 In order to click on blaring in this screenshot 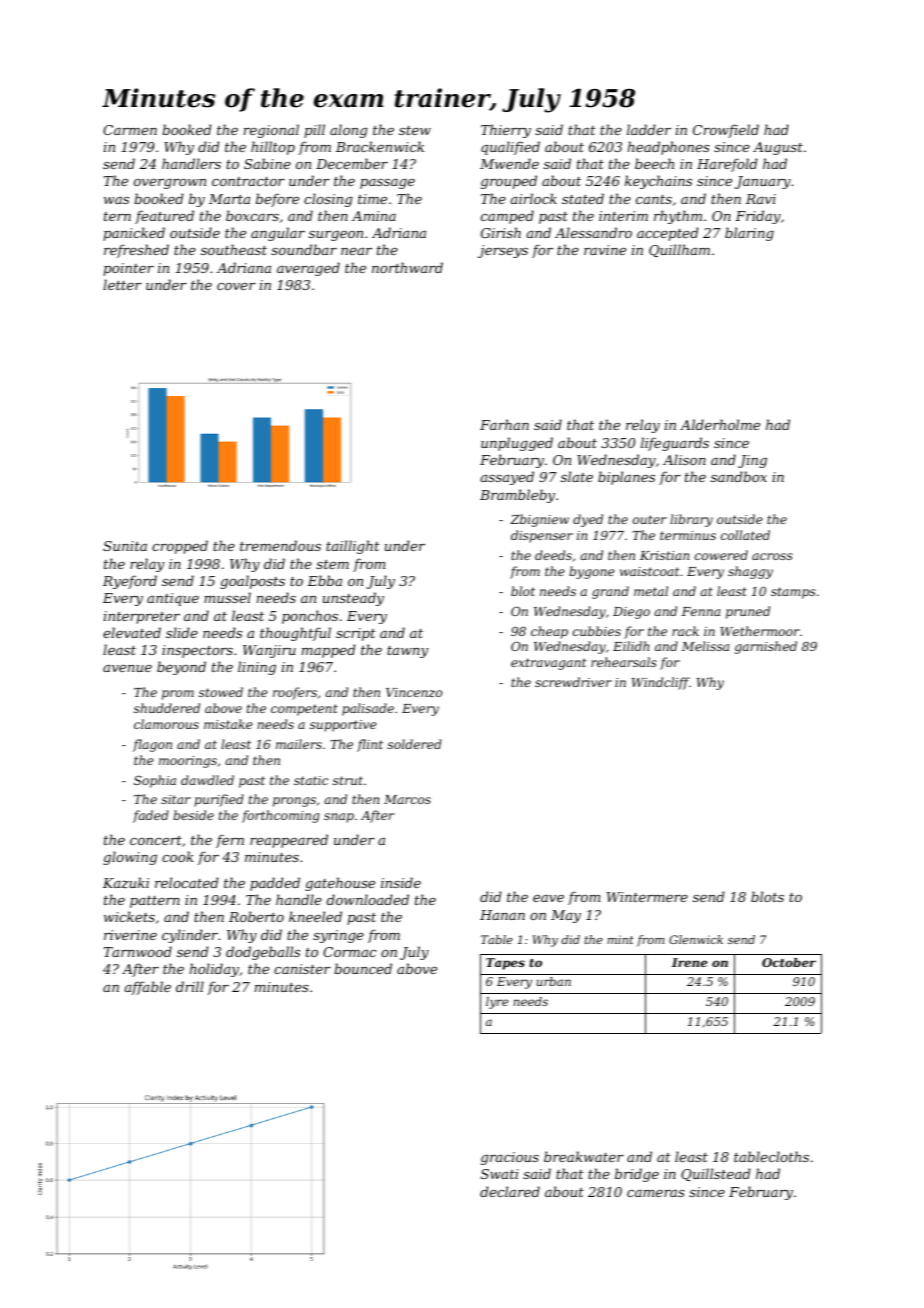, I will do `click(749, 234)`.
